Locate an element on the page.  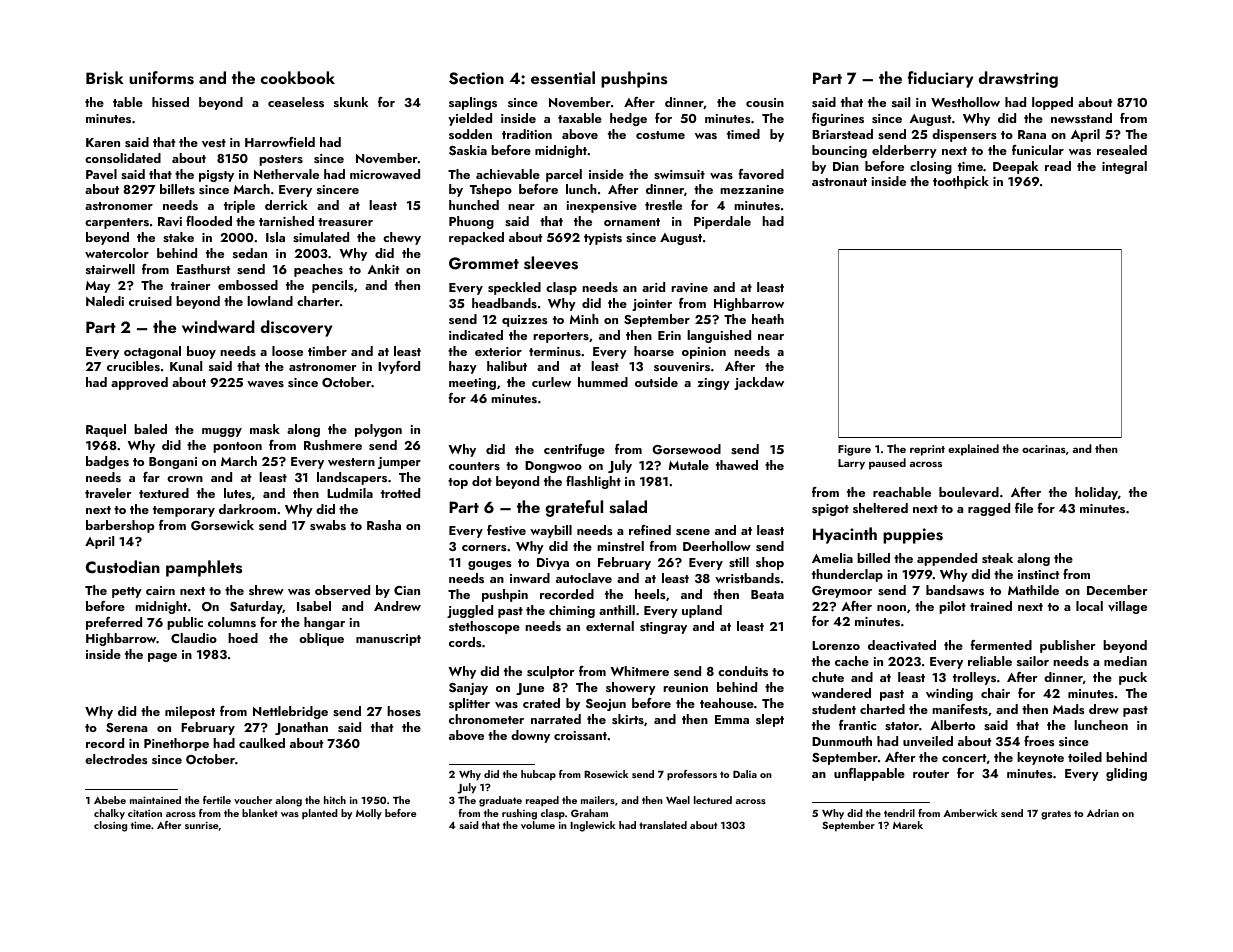
hedge is located at coordinates (628, 119).
